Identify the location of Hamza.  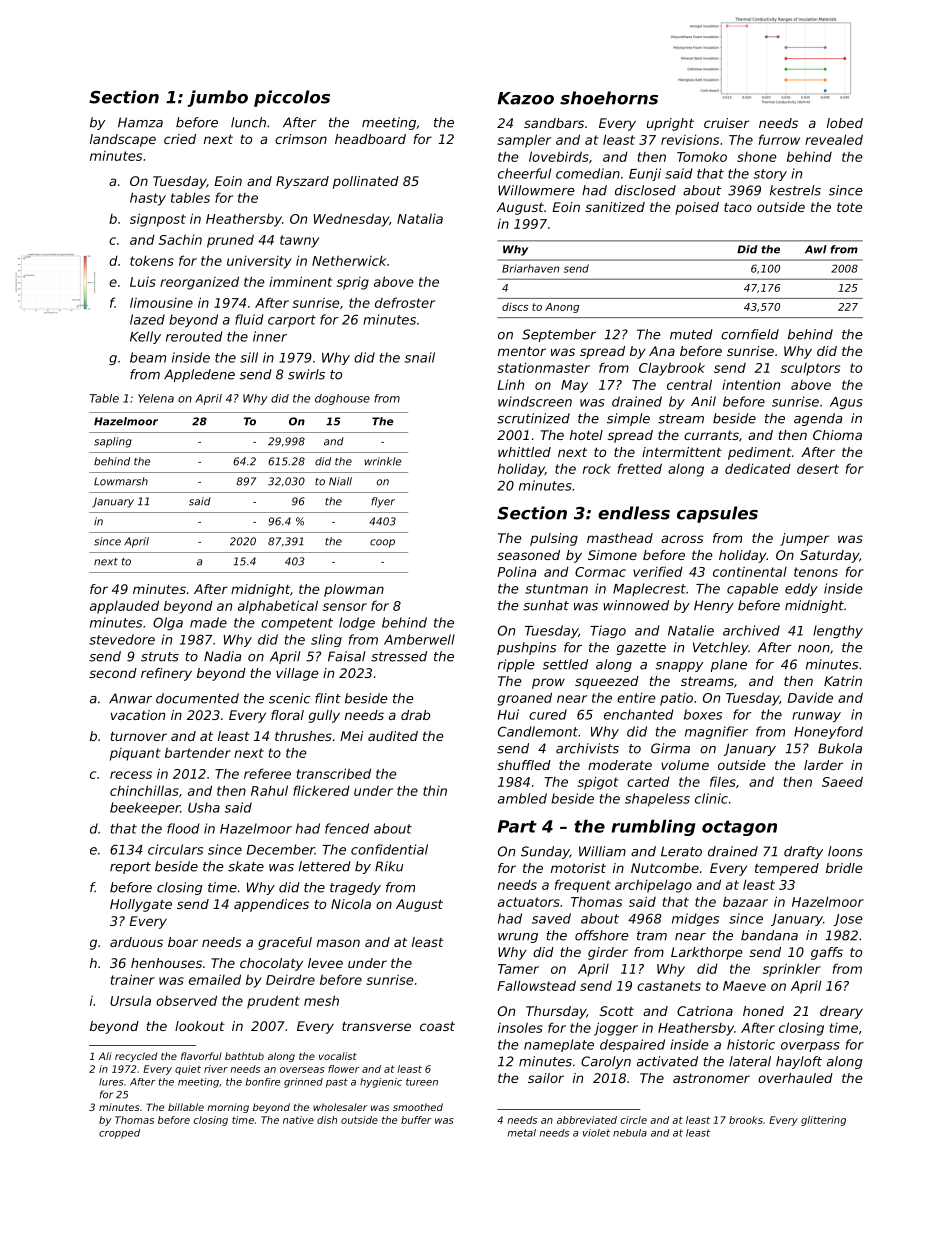
(140, 122).
